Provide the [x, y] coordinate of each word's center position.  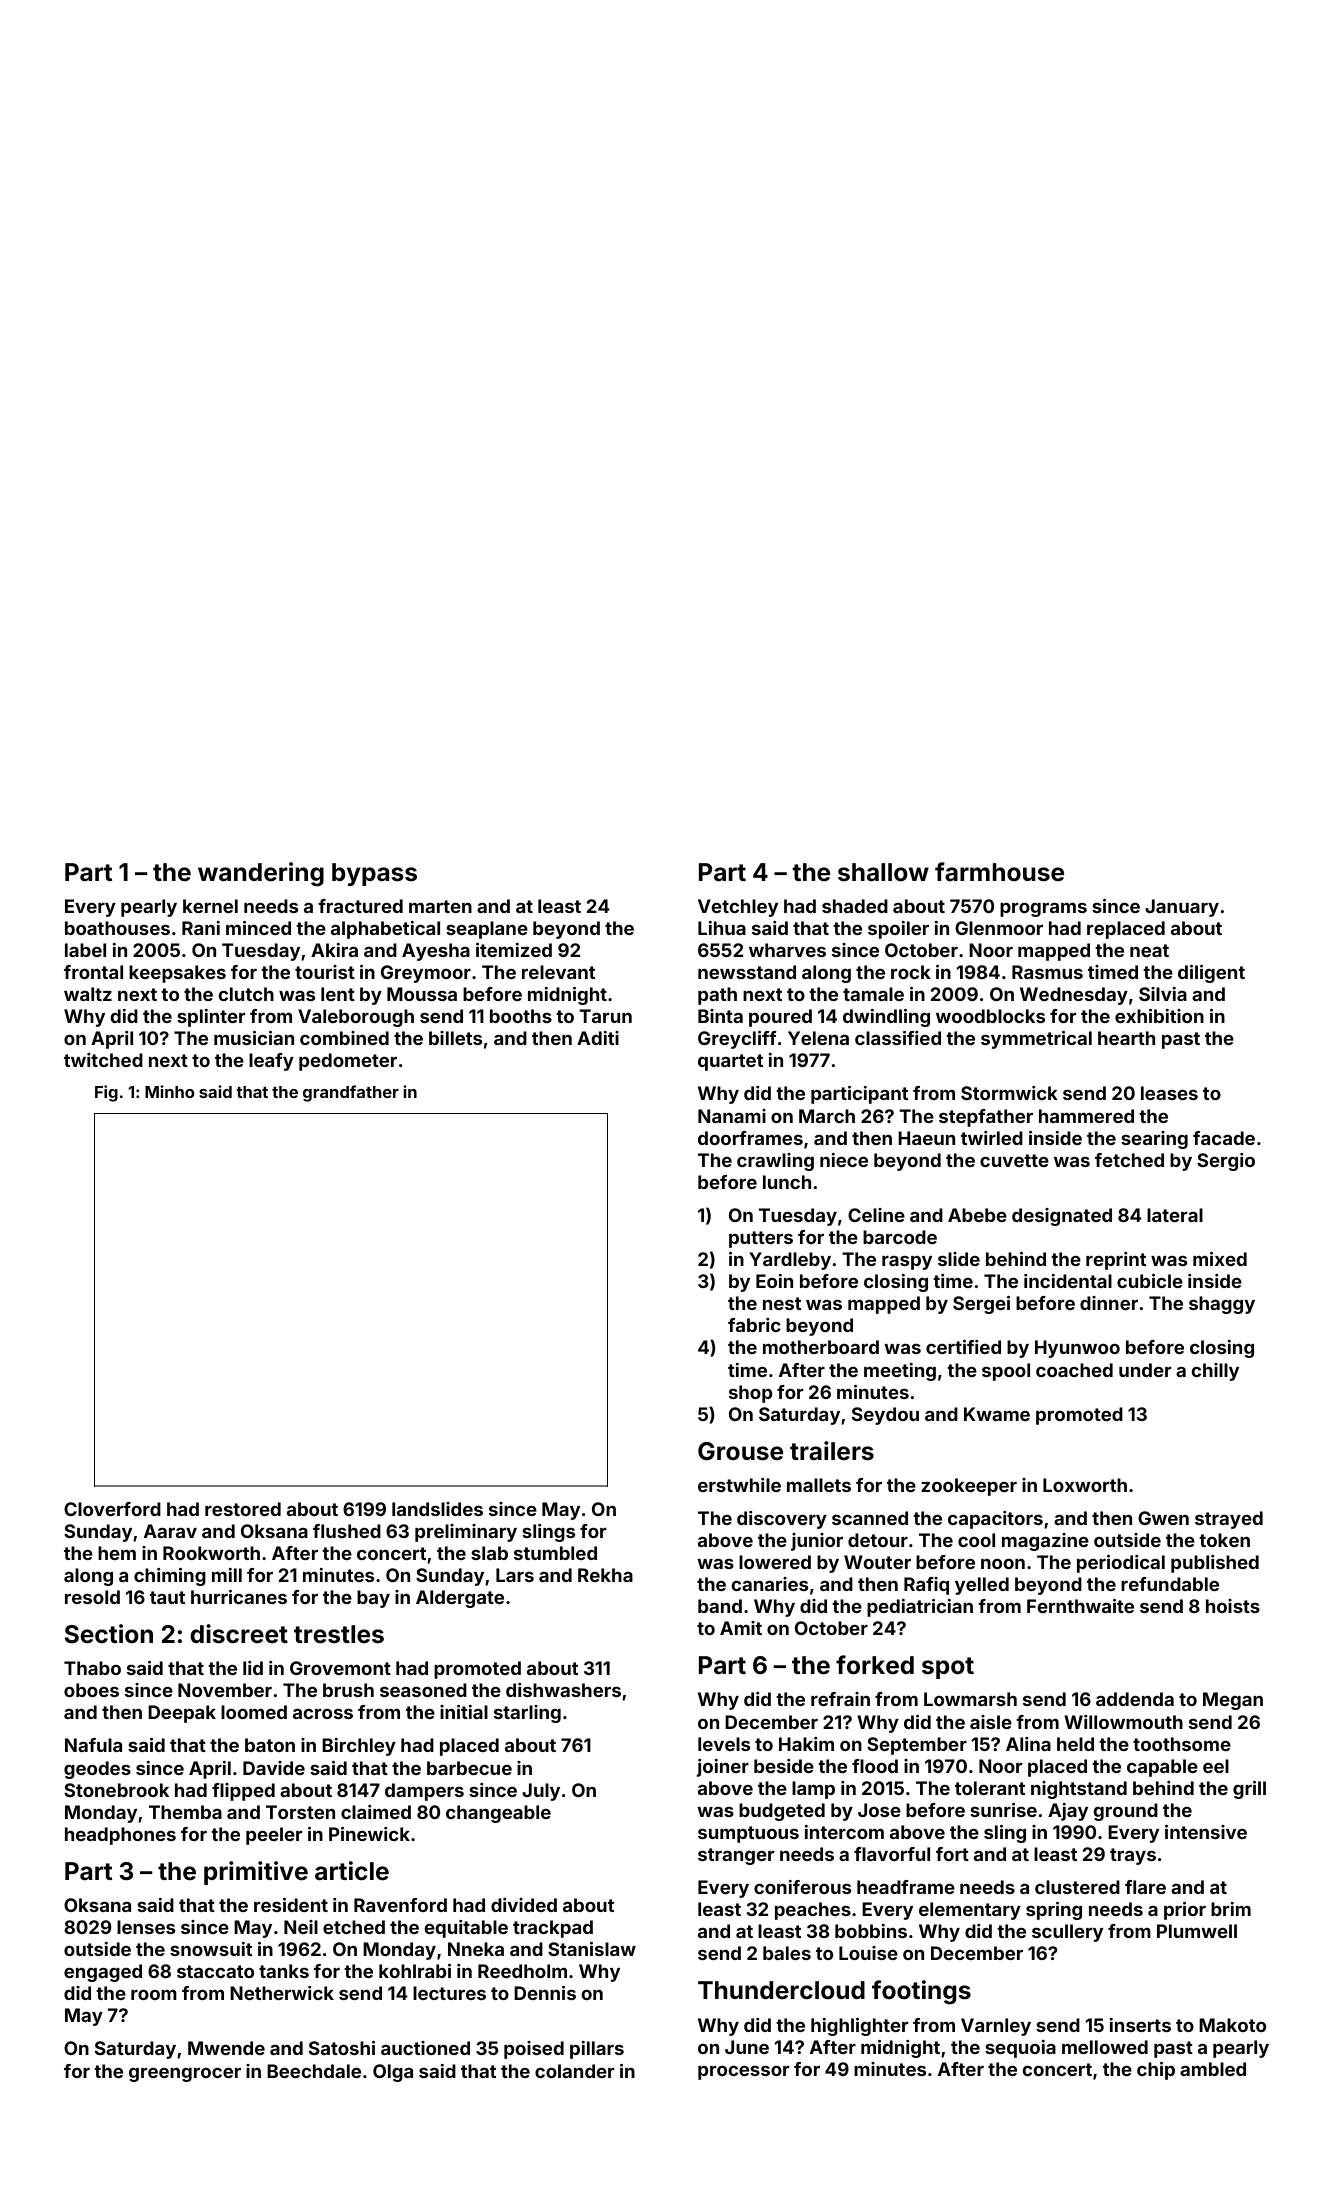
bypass [374, 874]
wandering [261, 874]
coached [1074, 1370]
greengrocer [185, 2074]
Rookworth [211, 1553]
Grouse [740, 1451]
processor [743, 2072]
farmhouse [999, 872]
